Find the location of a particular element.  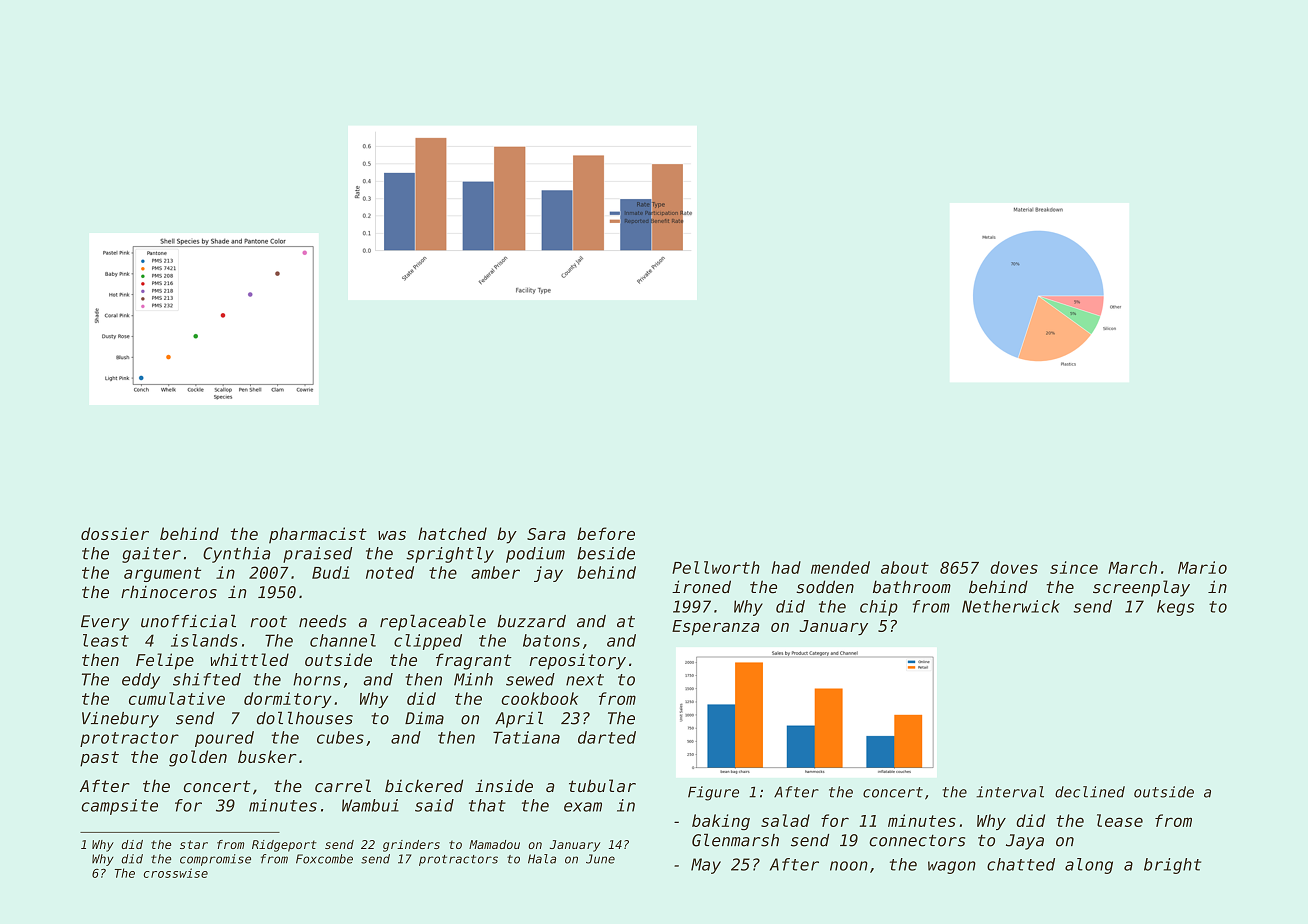

Hala is located at coordinates (542, 859).
